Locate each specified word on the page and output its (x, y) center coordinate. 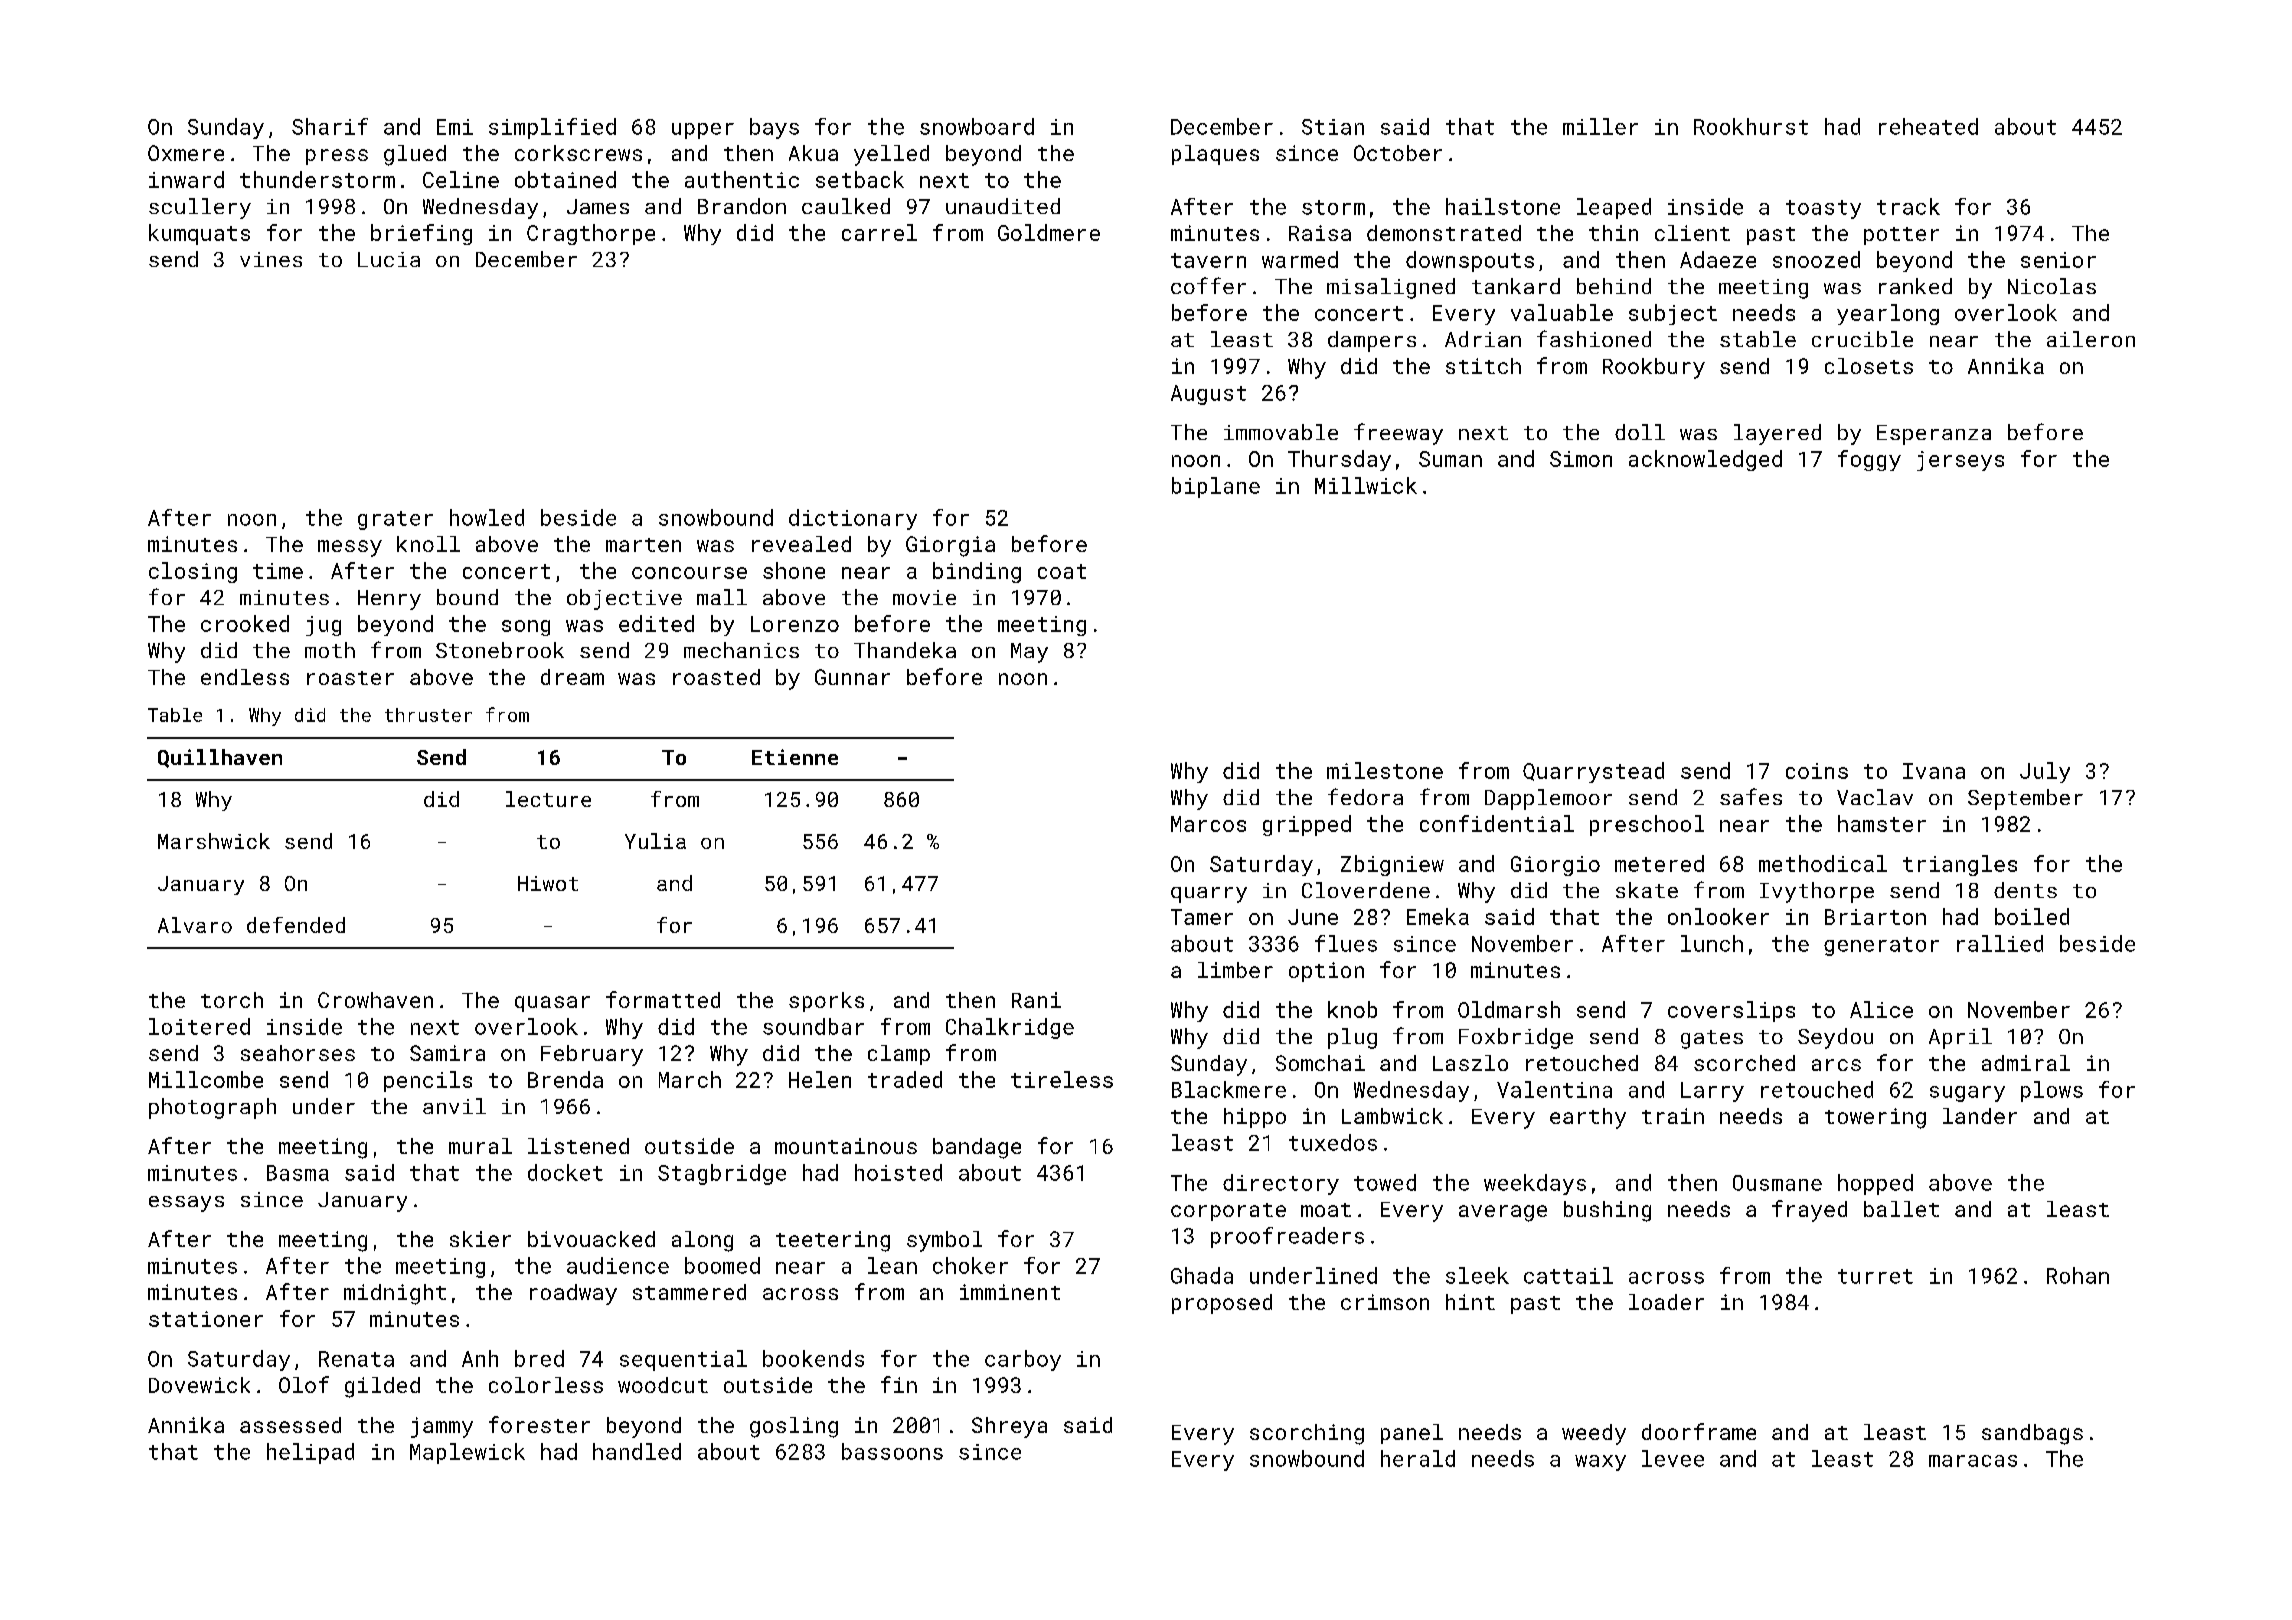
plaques (1215, 155)
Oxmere (186, 153)
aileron (2091, 339)
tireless (1062, 1079)
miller (1600, 126)
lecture (548, 799)
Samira (447, 1053)
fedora (1365, 796)
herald (1418, 1458)
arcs (1836, 1065)
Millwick (1366, 485)
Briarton (1875, 917)
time (278, 571)
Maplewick (467, 1453)
